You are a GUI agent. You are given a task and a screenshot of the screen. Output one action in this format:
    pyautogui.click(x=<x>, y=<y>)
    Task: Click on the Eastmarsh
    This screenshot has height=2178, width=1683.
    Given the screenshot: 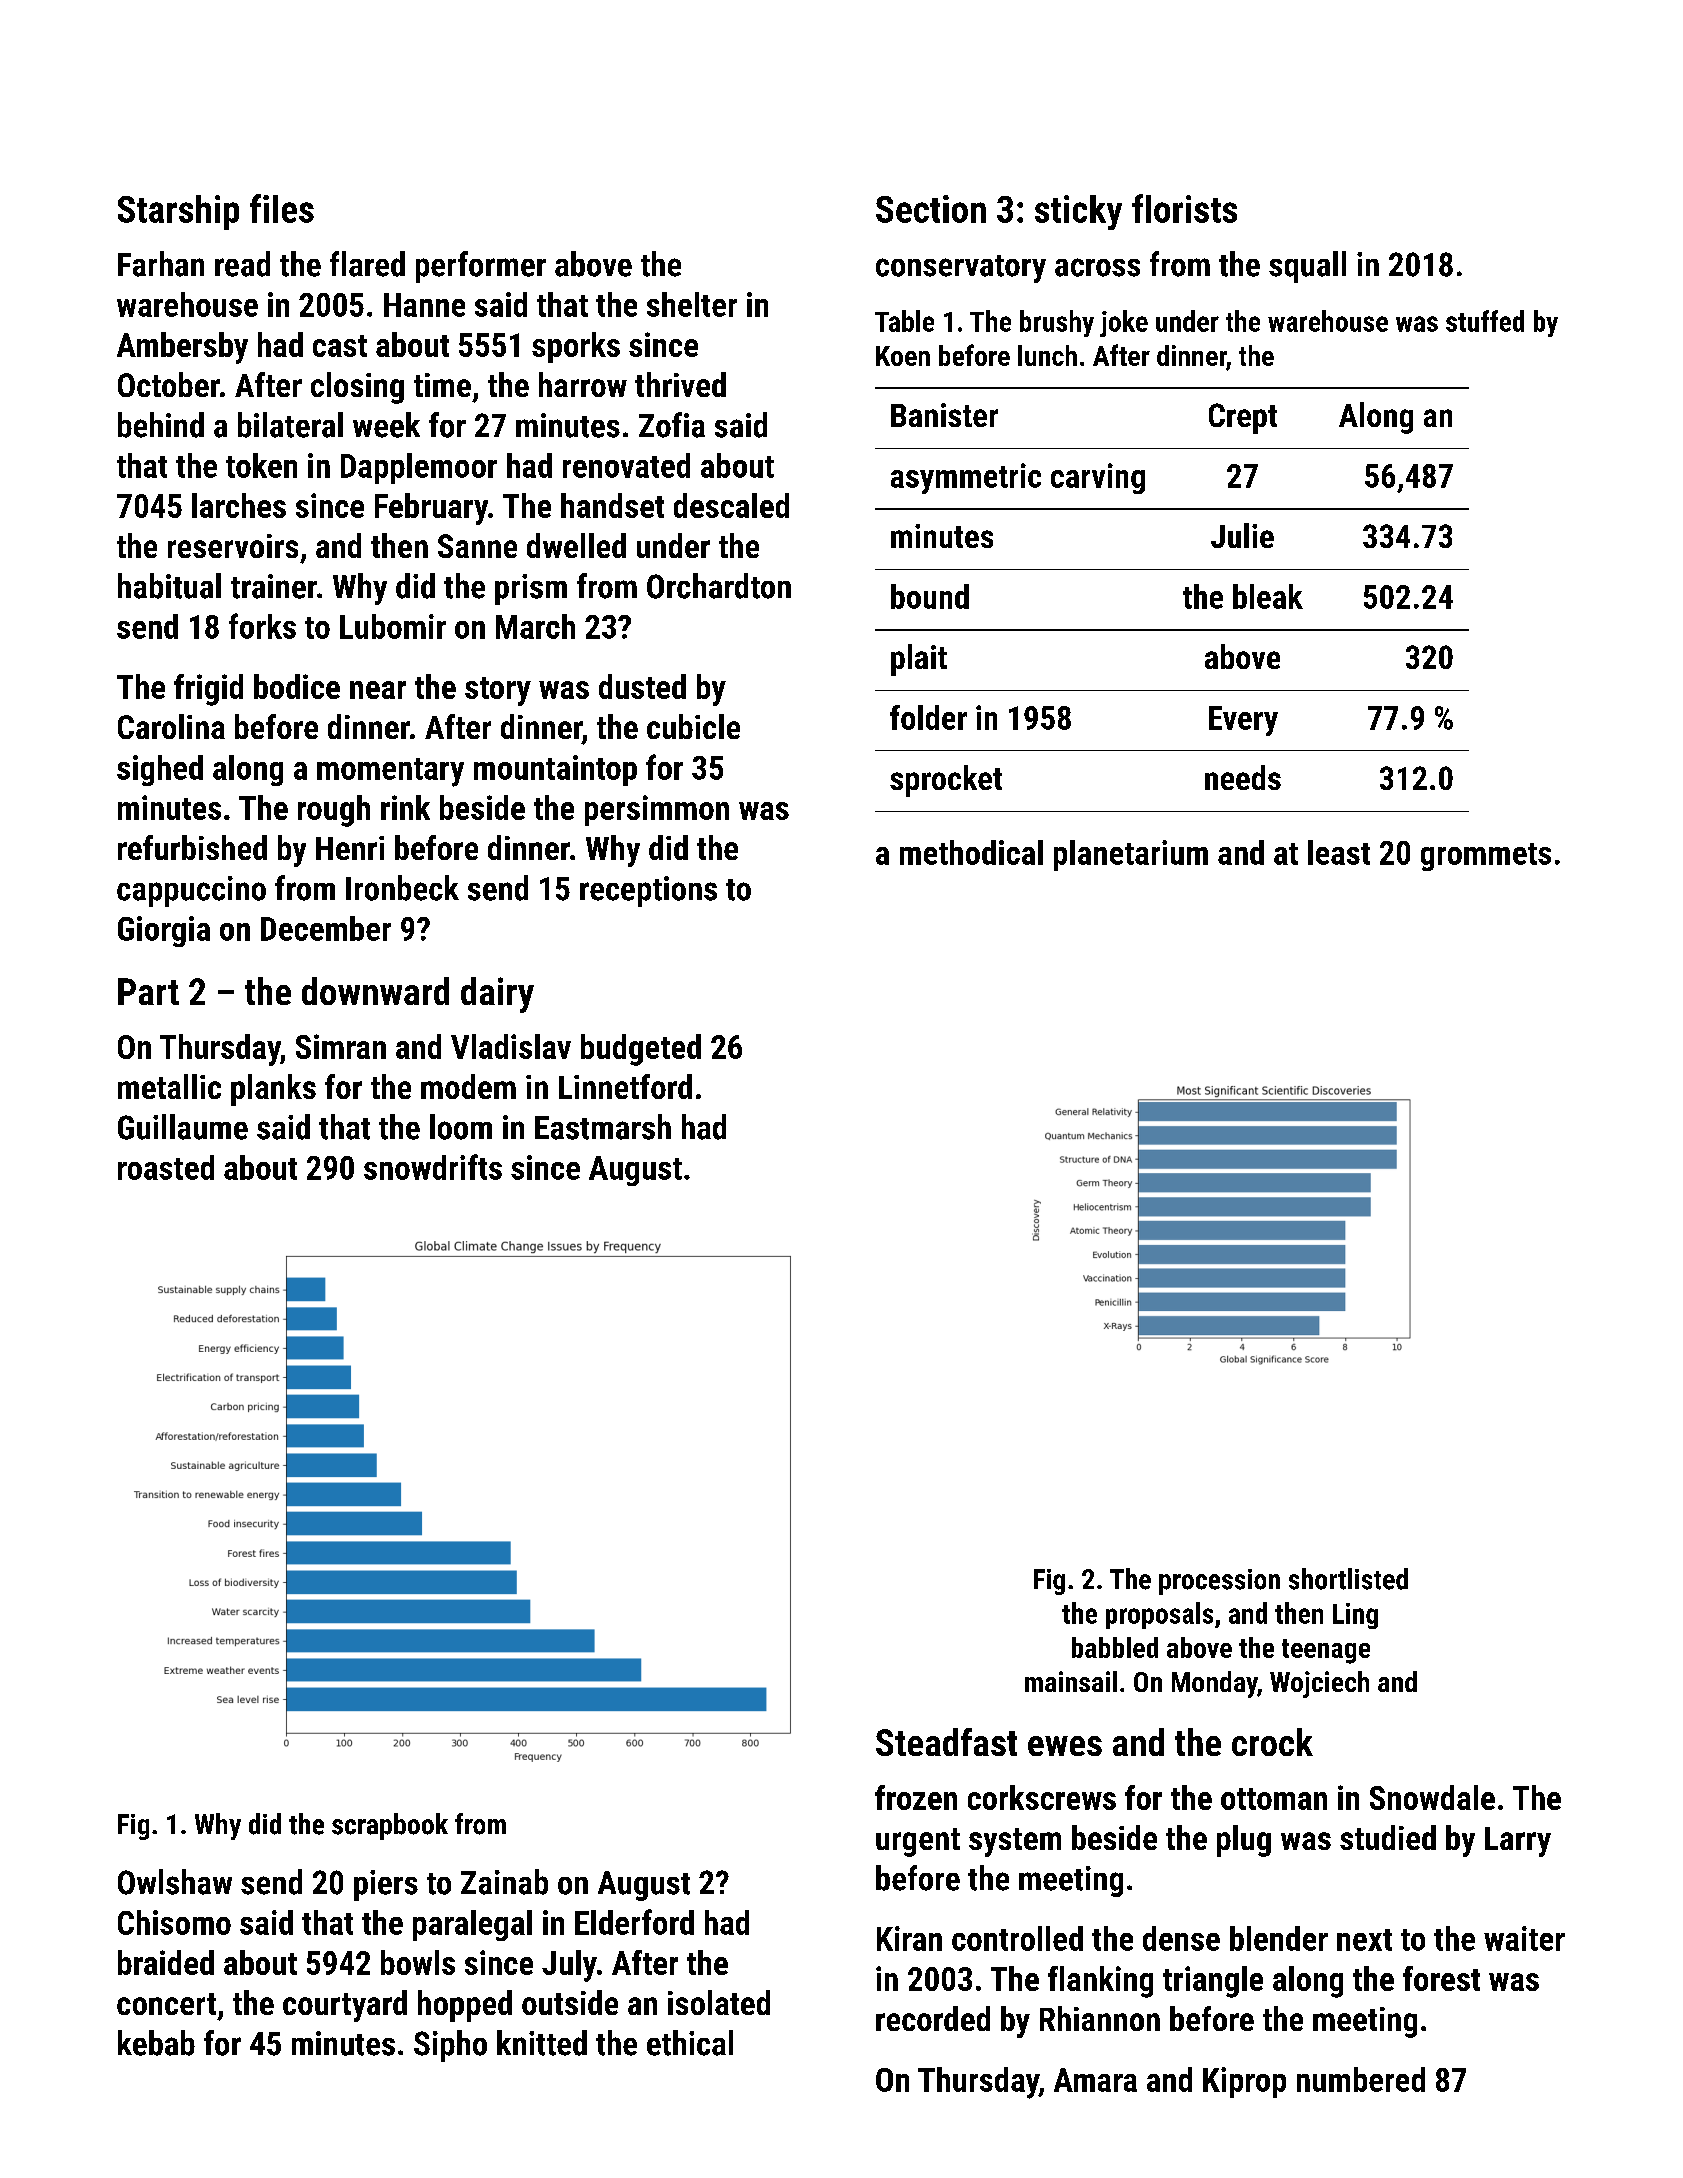 What is the action you would take?
    pyautogui.click(x=603, y=1127)
